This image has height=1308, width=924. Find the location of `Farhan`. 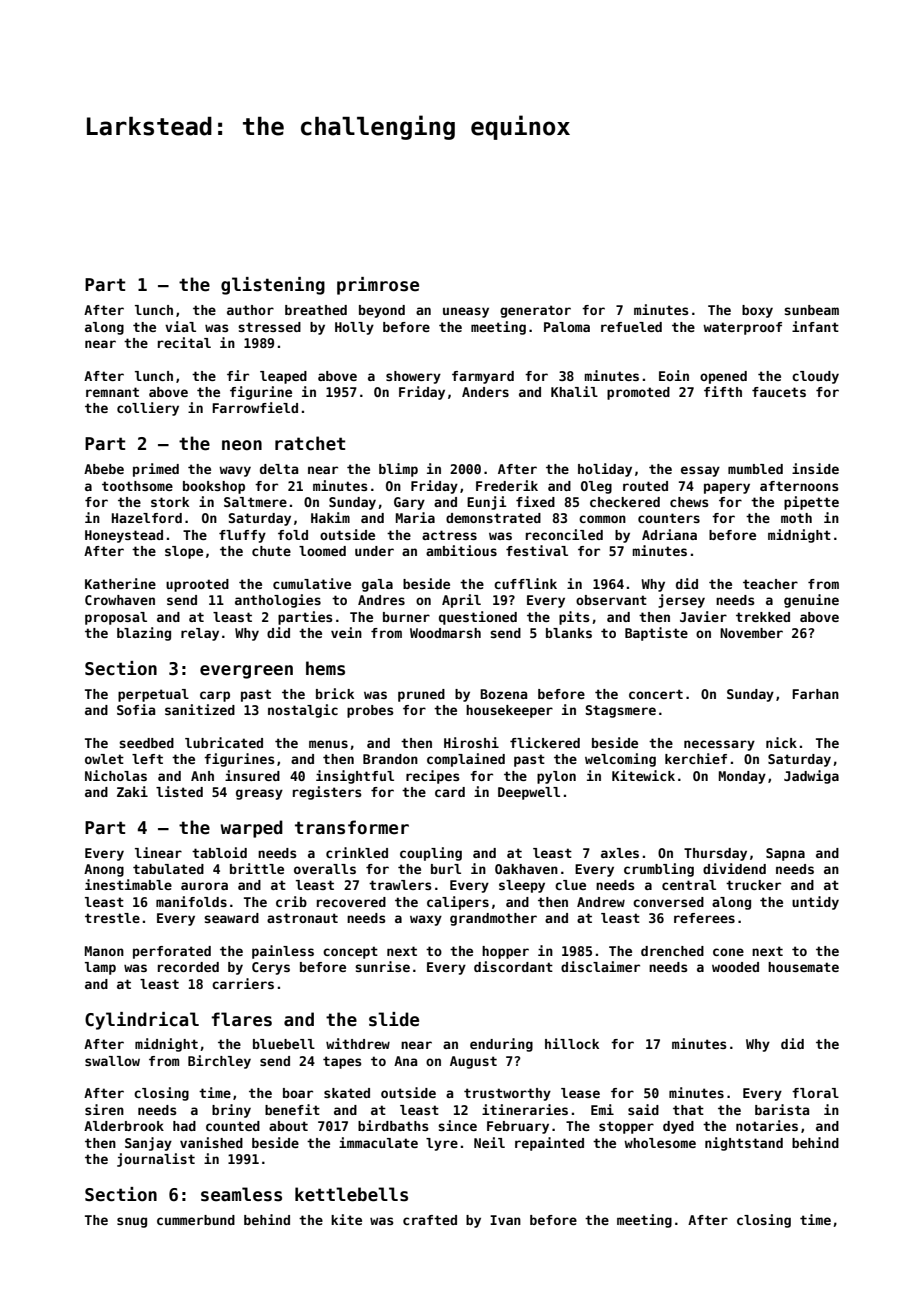

Farhan is located at coordinates (815, 694).
